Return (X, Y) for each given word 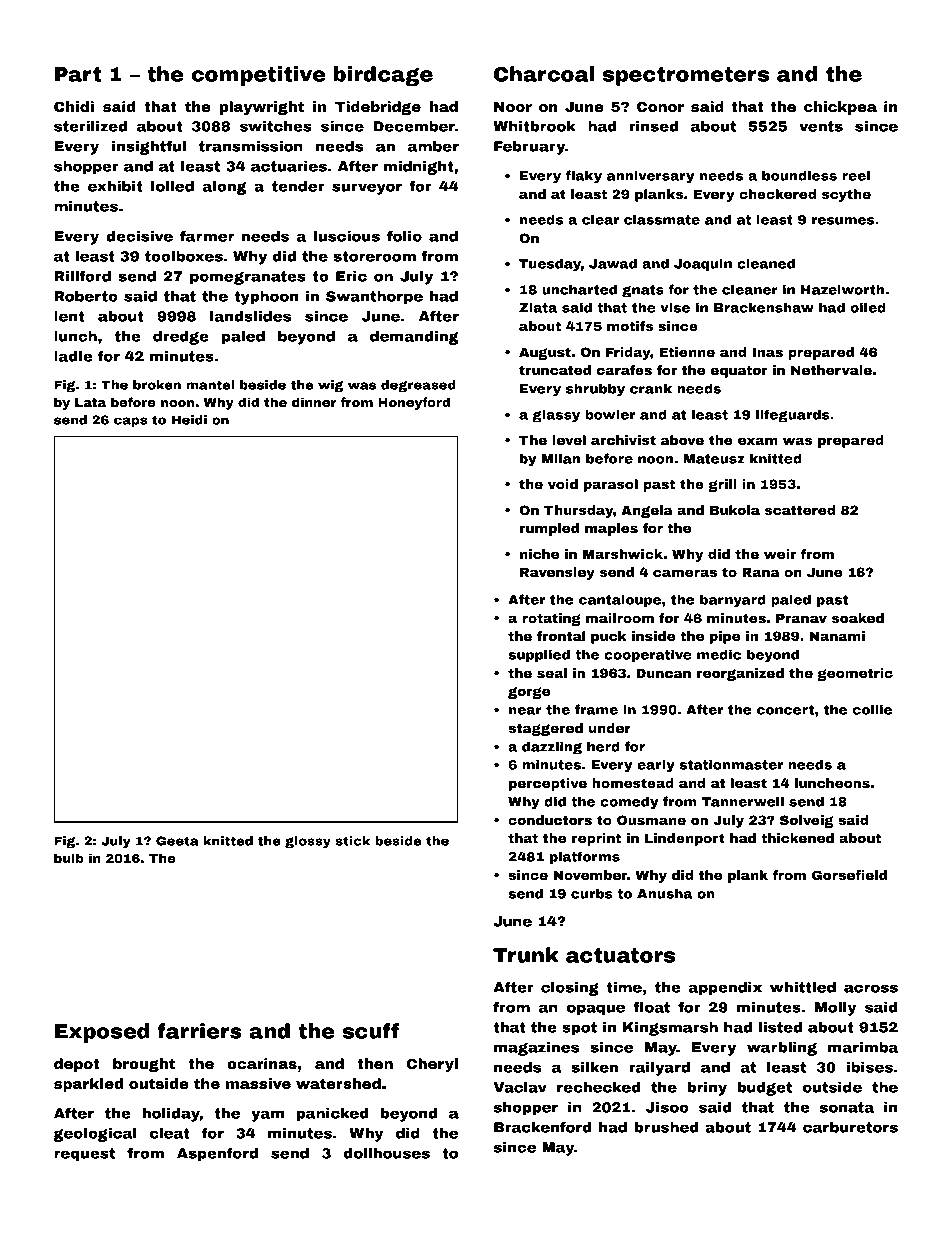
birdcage (383, 76)
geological (95, 1135)
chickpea (840, 108)
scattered (800, 510)
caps (130, 422)
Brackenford (543, 1127)
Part (78, 74)
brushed (666, 1127)
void (563, 484)
